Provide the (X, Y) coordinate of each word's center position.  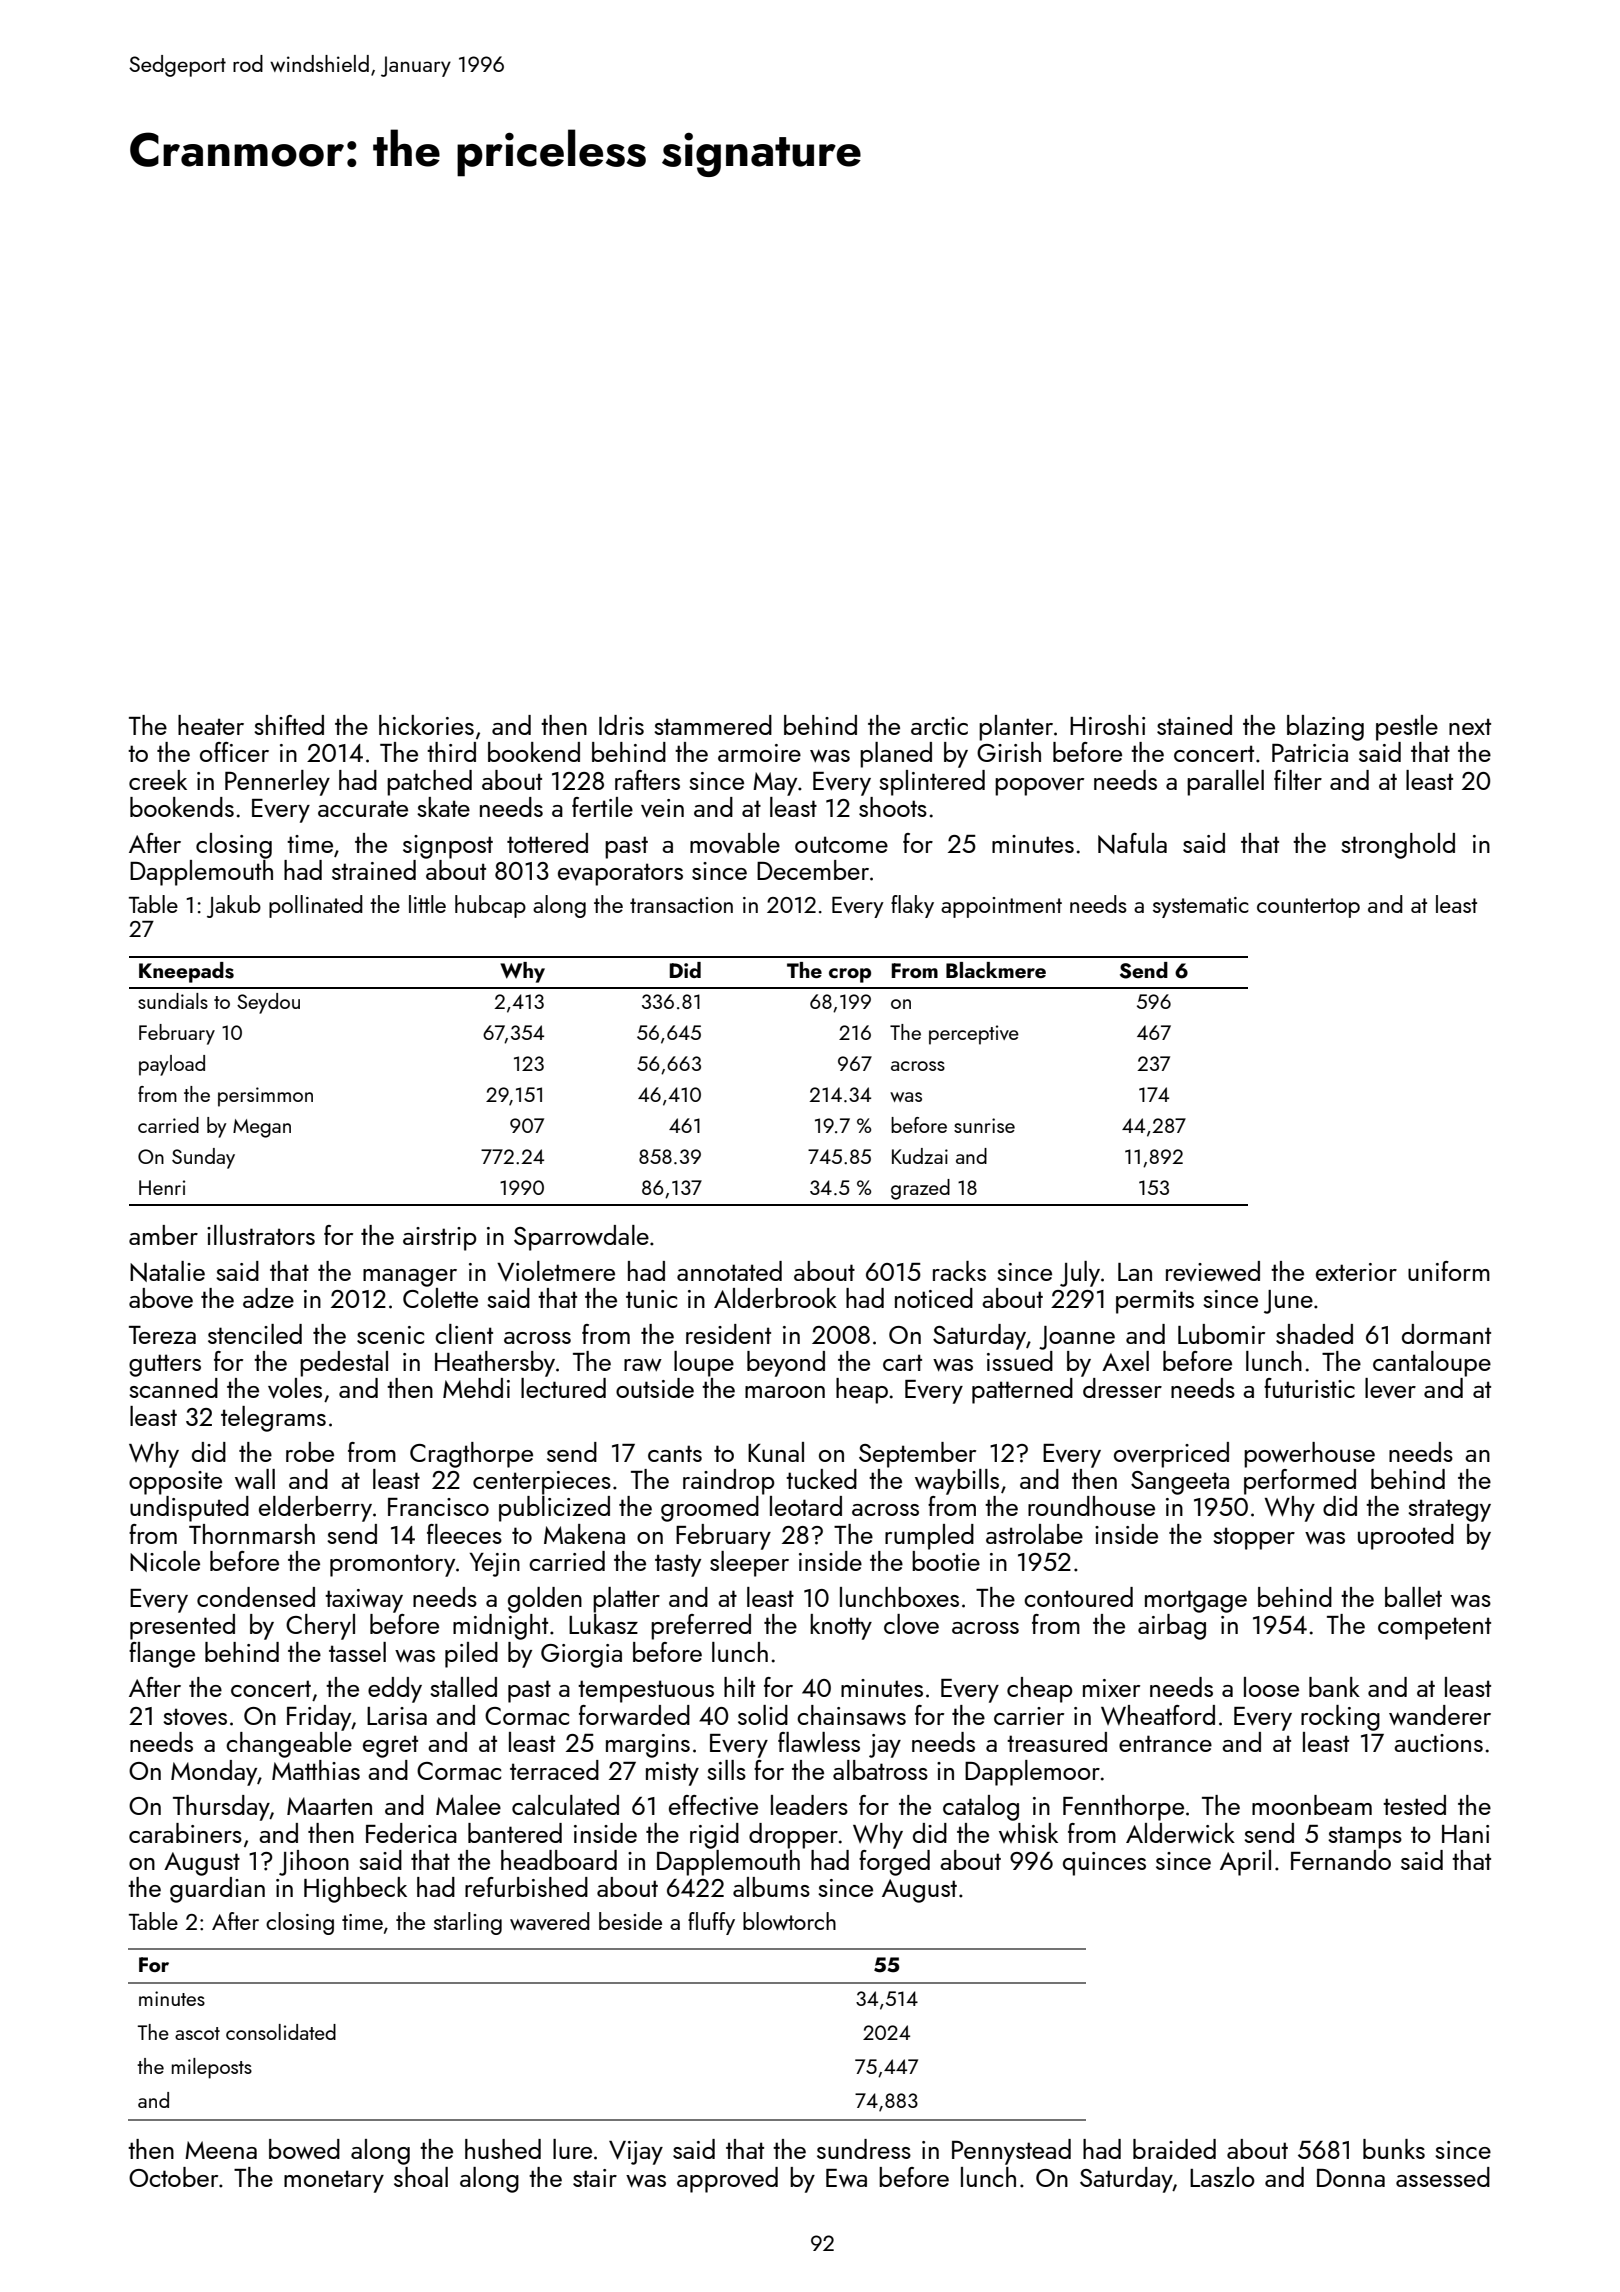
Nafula (1132, 843)
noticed (934, 1298)
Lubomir (1221, 1334)
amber (163, 1235)
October (173, 2177)
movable (735, 843)
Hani (1465, 1834)
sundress (864, 2149)
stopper (1254, 1538)
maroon (785, 1392)
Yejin (494, 1565)
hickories (426, 725)
